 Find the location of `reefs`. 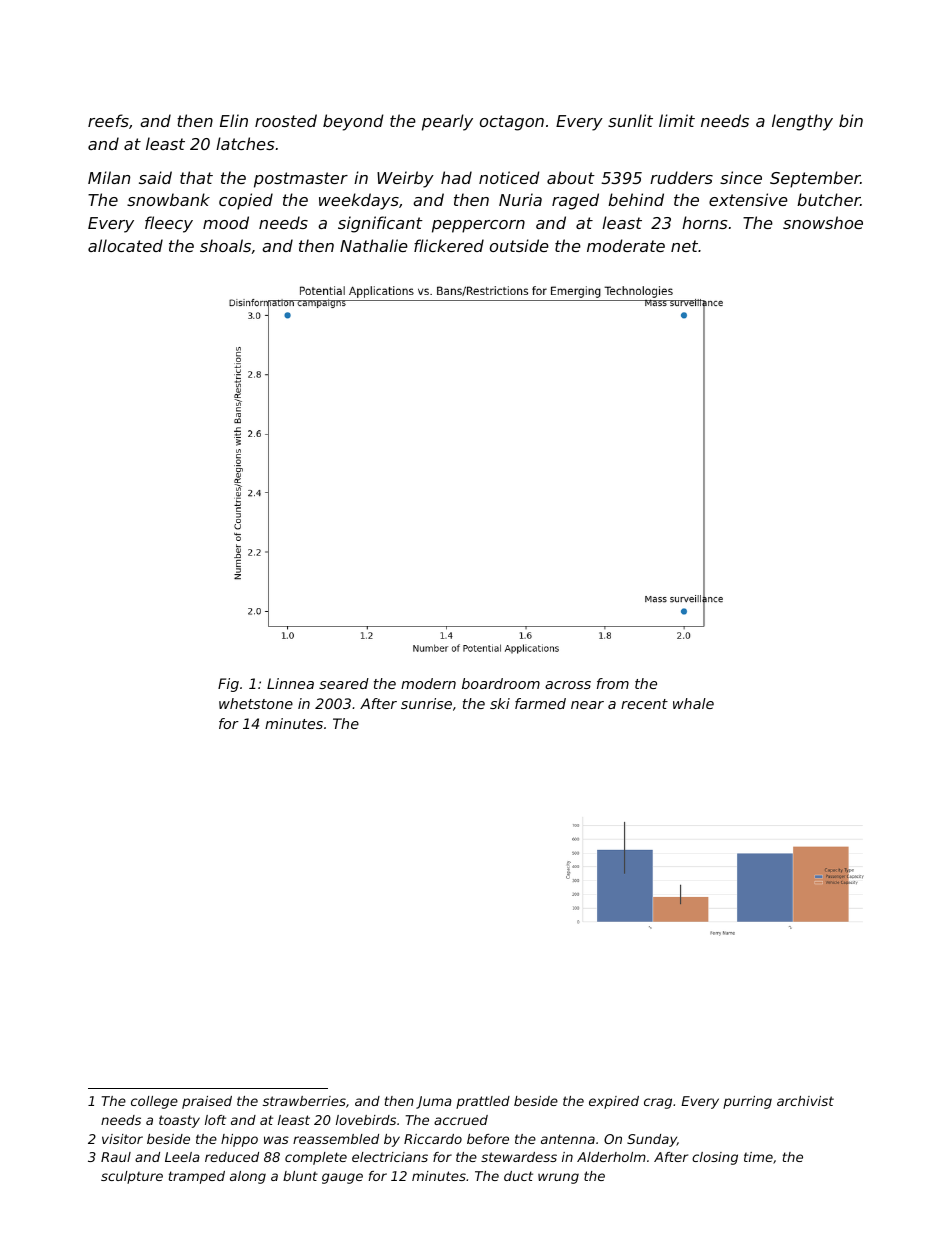

reefs is located at coordinates (108, 120).
